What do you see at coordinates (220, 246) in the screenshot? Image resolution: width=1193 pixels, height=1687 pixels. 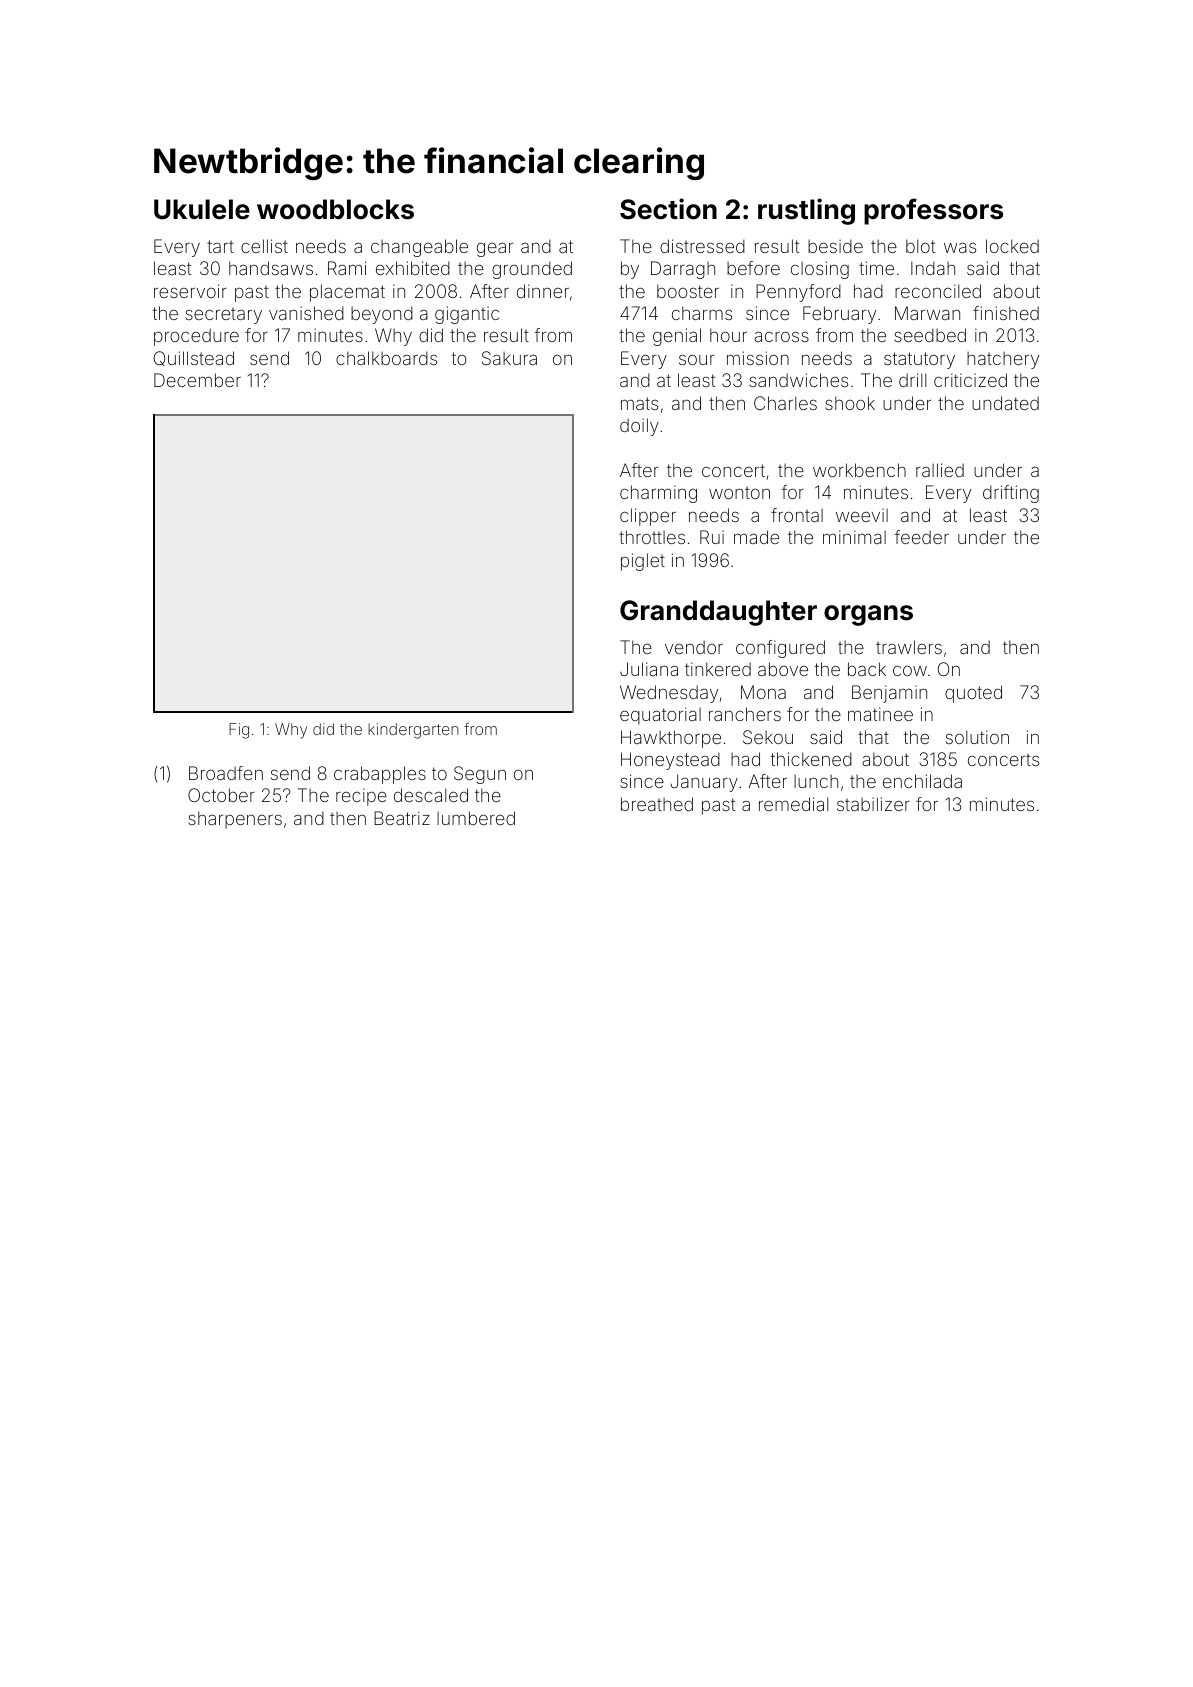 I see `tart` at bounding box center [220, 246].
